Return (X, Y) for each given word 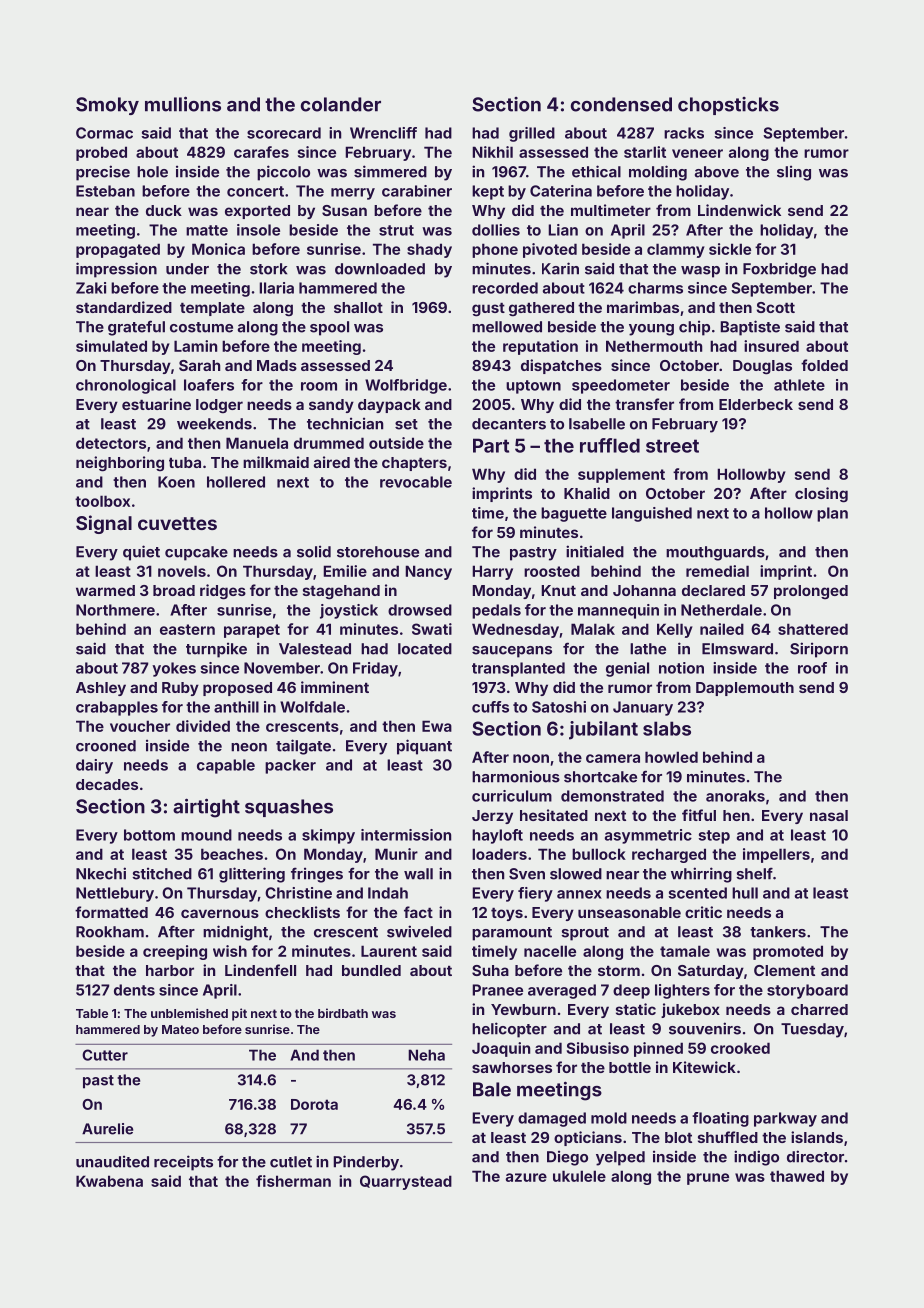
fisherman (293, 1181)
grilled (532, 134)
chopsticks (728, 106)
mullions (183, 104)
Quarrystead (406, 1182)
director (815, 1156)
